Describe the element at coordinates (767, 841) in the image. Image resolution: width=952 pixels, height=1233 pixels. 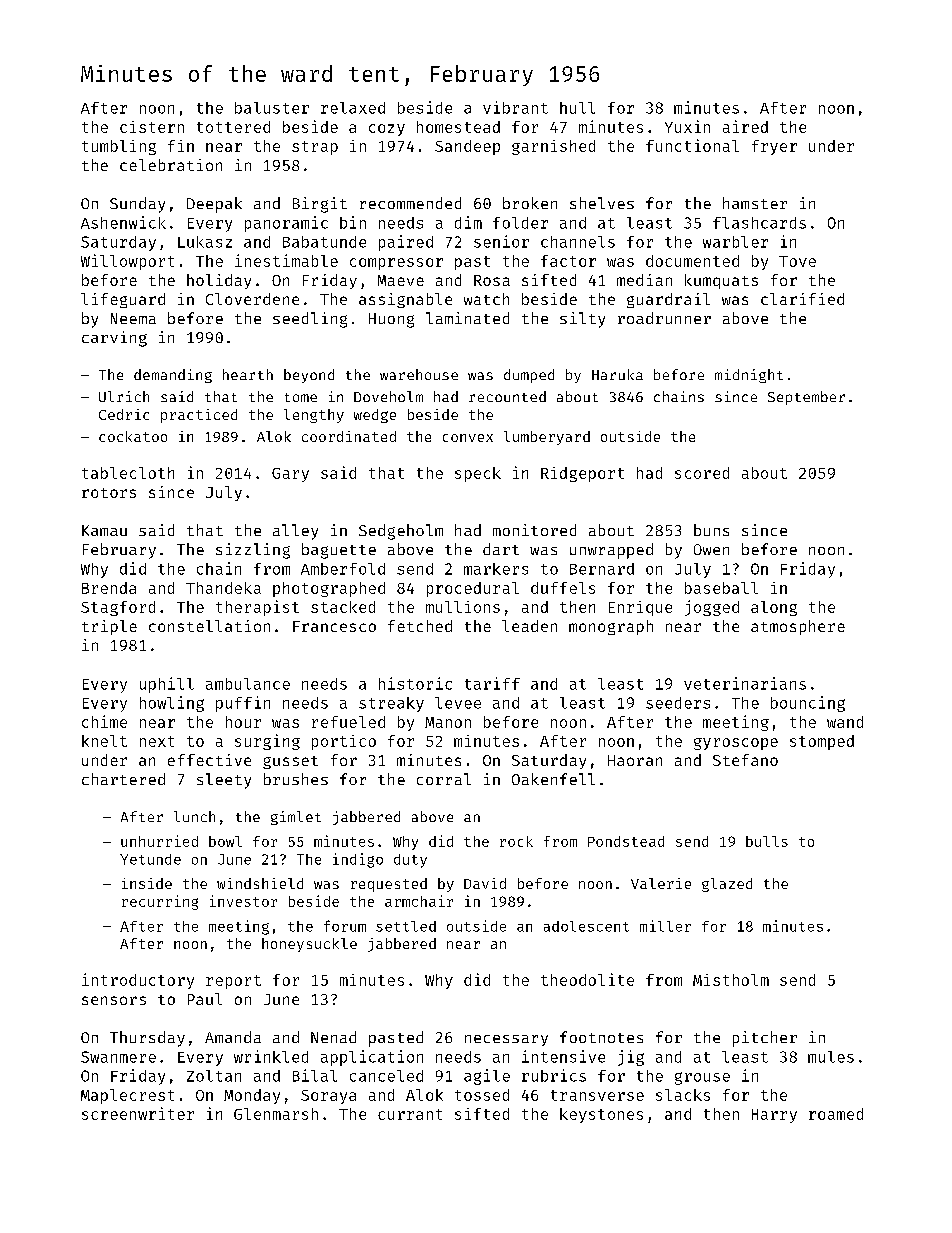
I see `bulls` at that location.
